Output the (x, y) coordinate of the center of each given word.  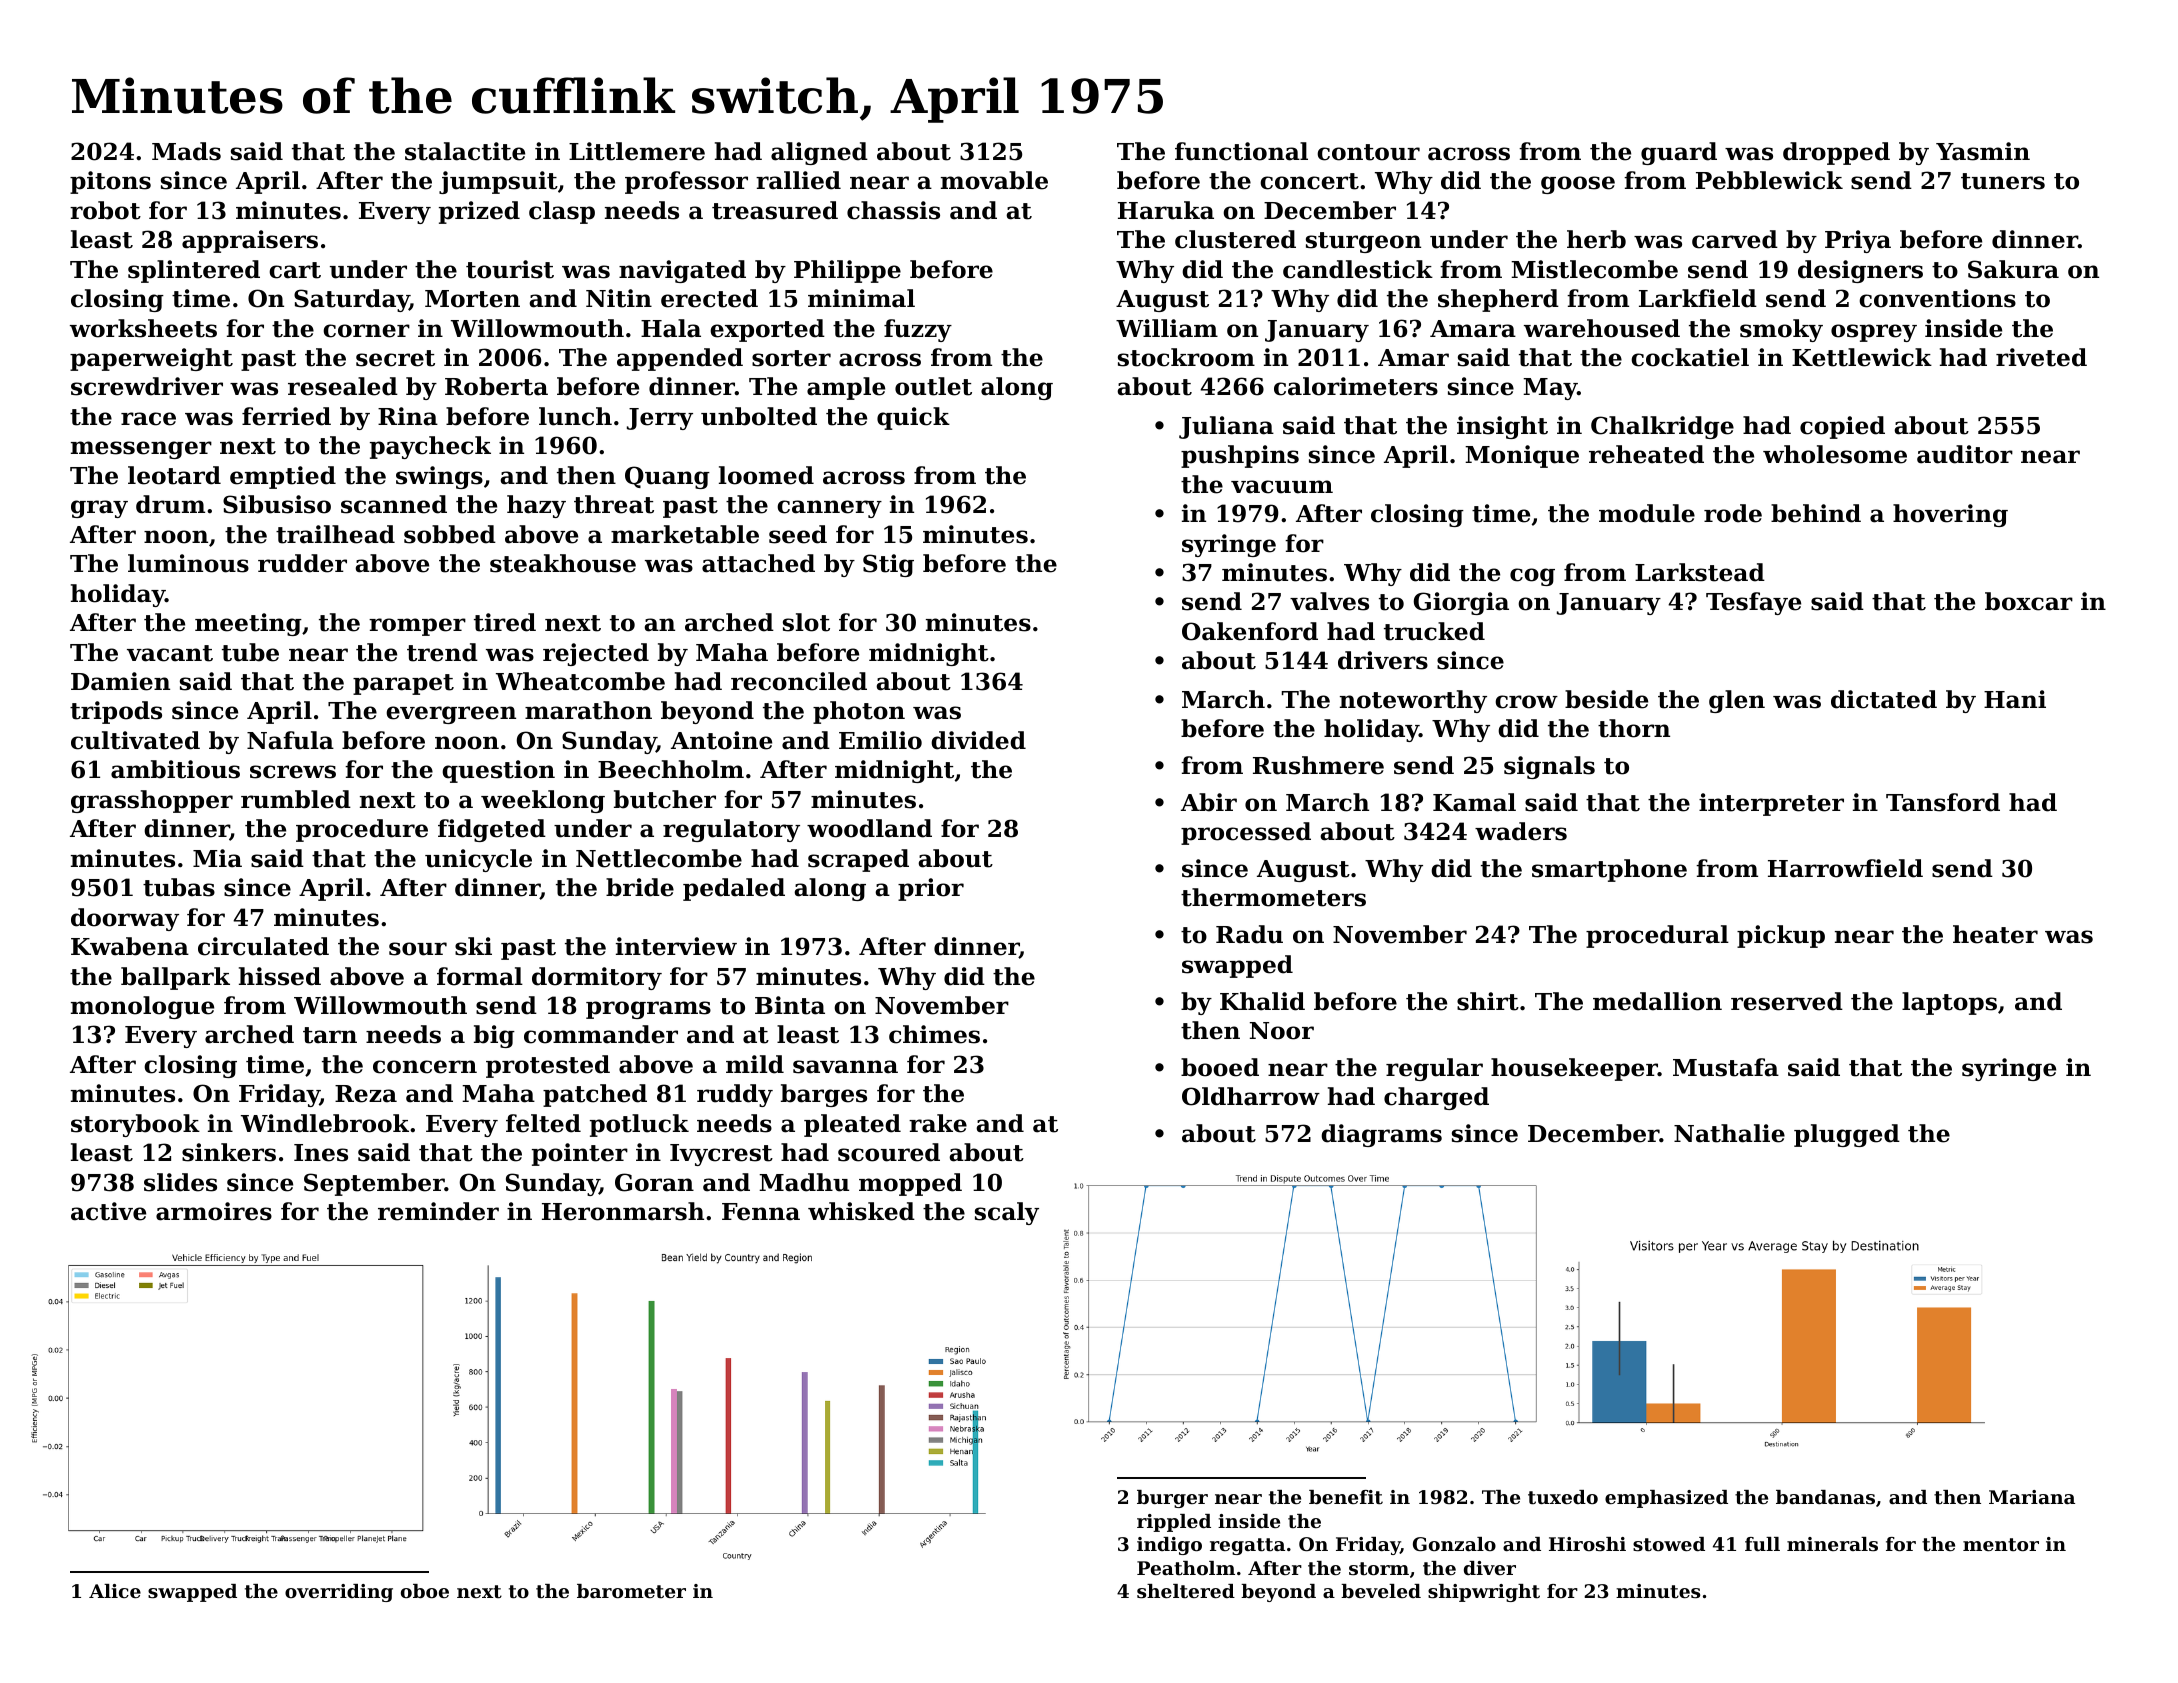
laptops (1949, 1003)
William (1167, 328)
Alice (115, 1591)
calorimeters (1356, 386)
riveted (2041, 357)
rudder (302, 563)
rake (938, 1123)
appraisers (250, 241)
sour (418, 949)
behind (1816, 513)
